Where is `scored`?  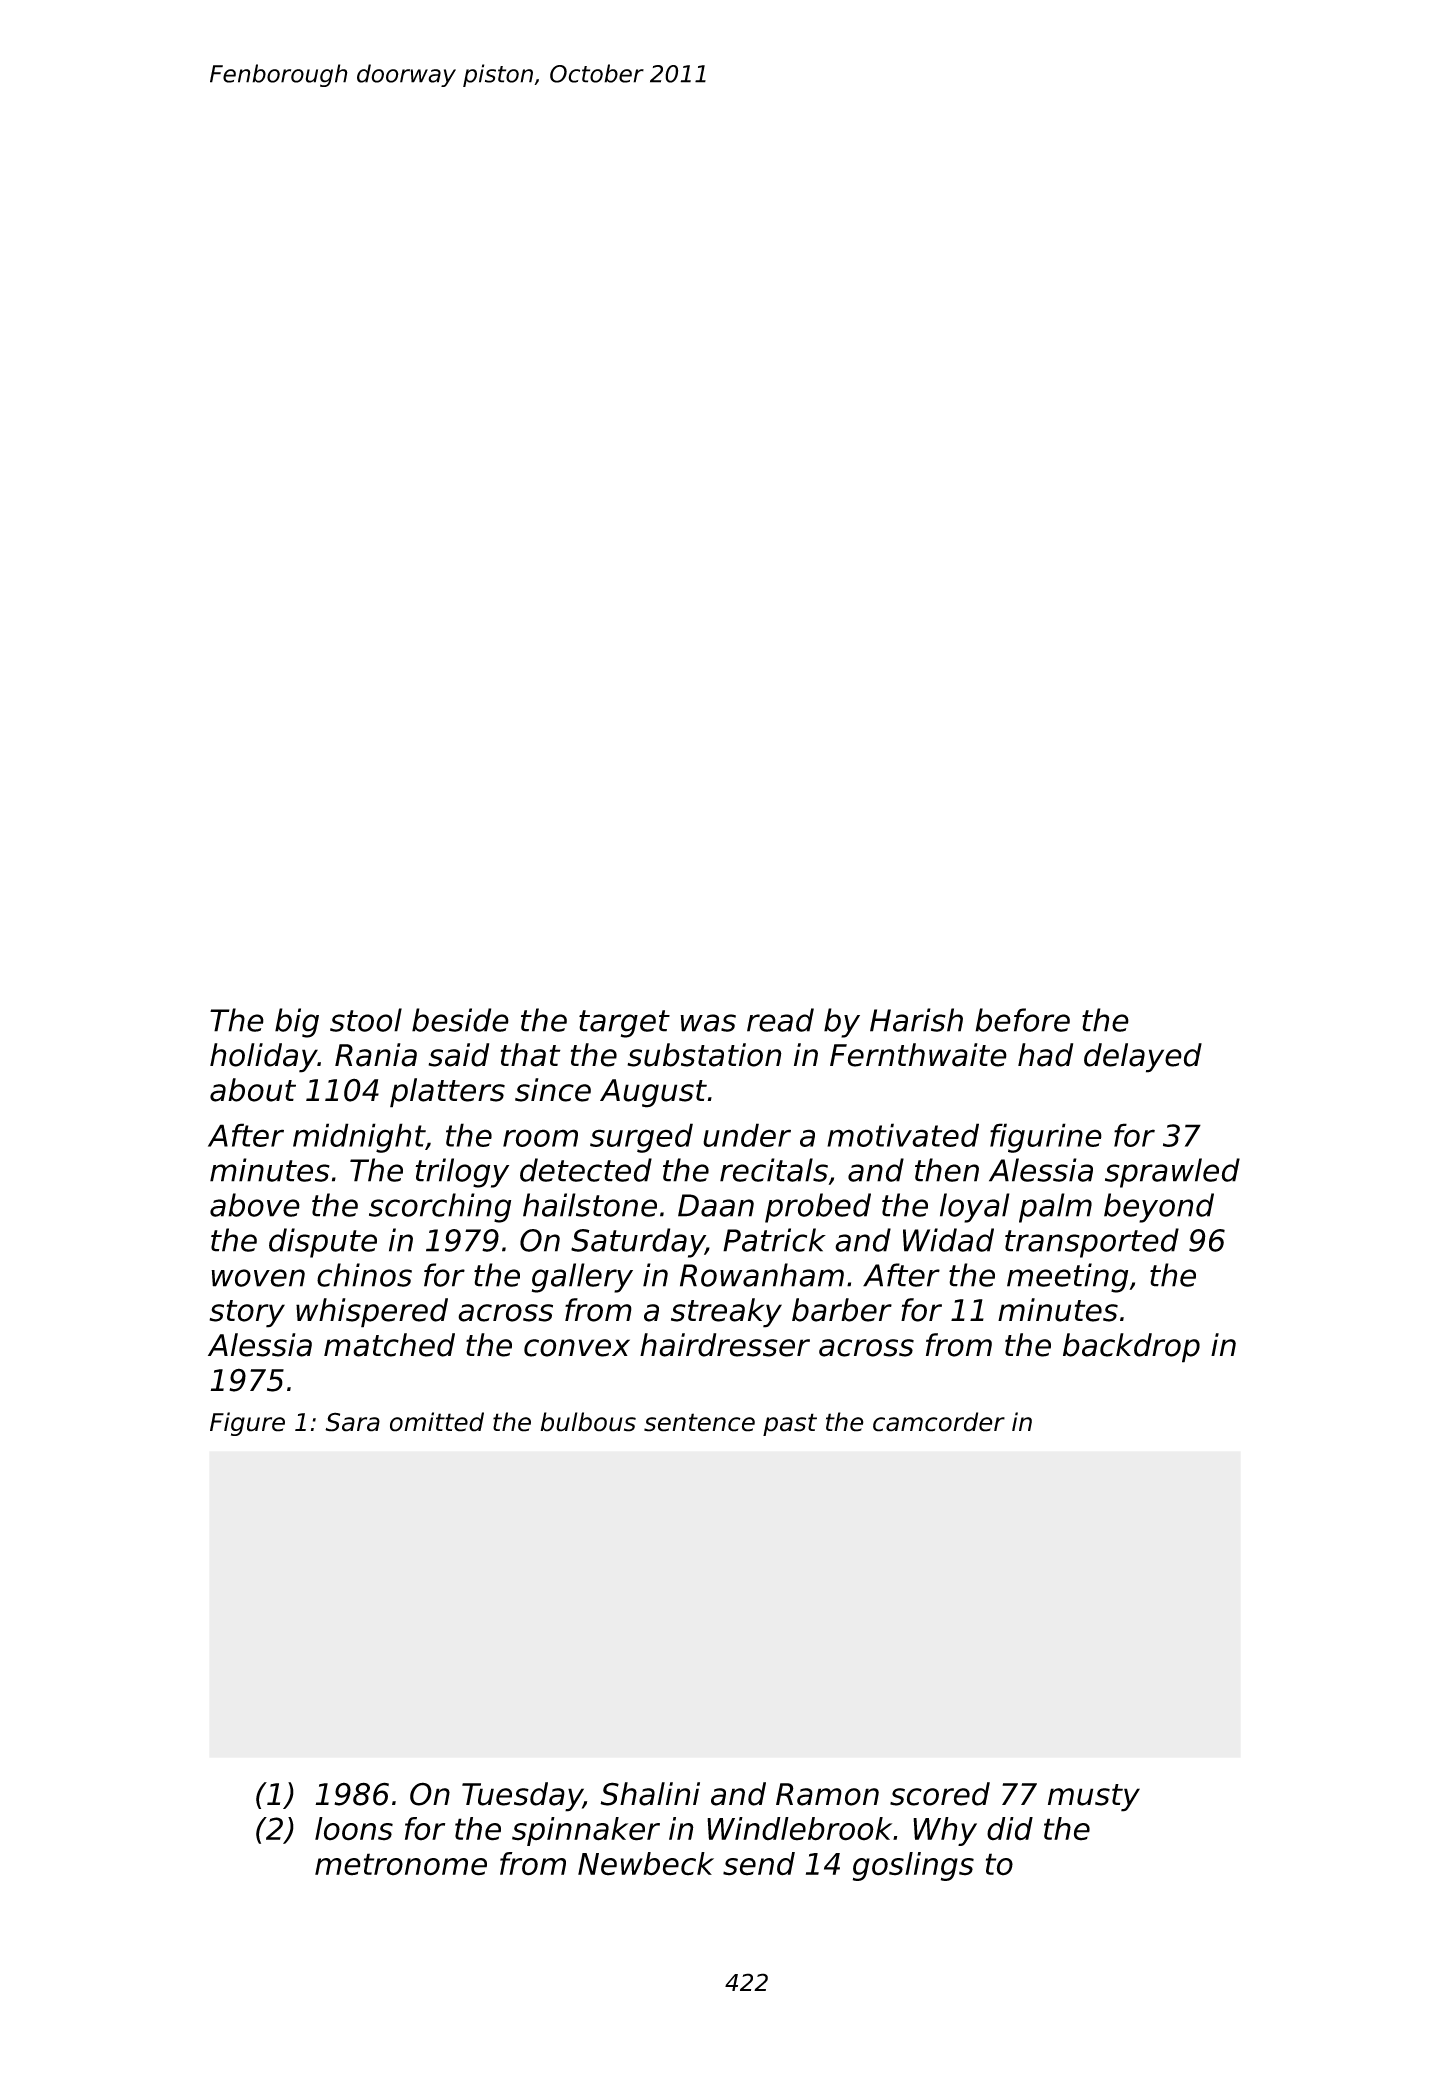
scored is located at coordinates (940, 1794).
